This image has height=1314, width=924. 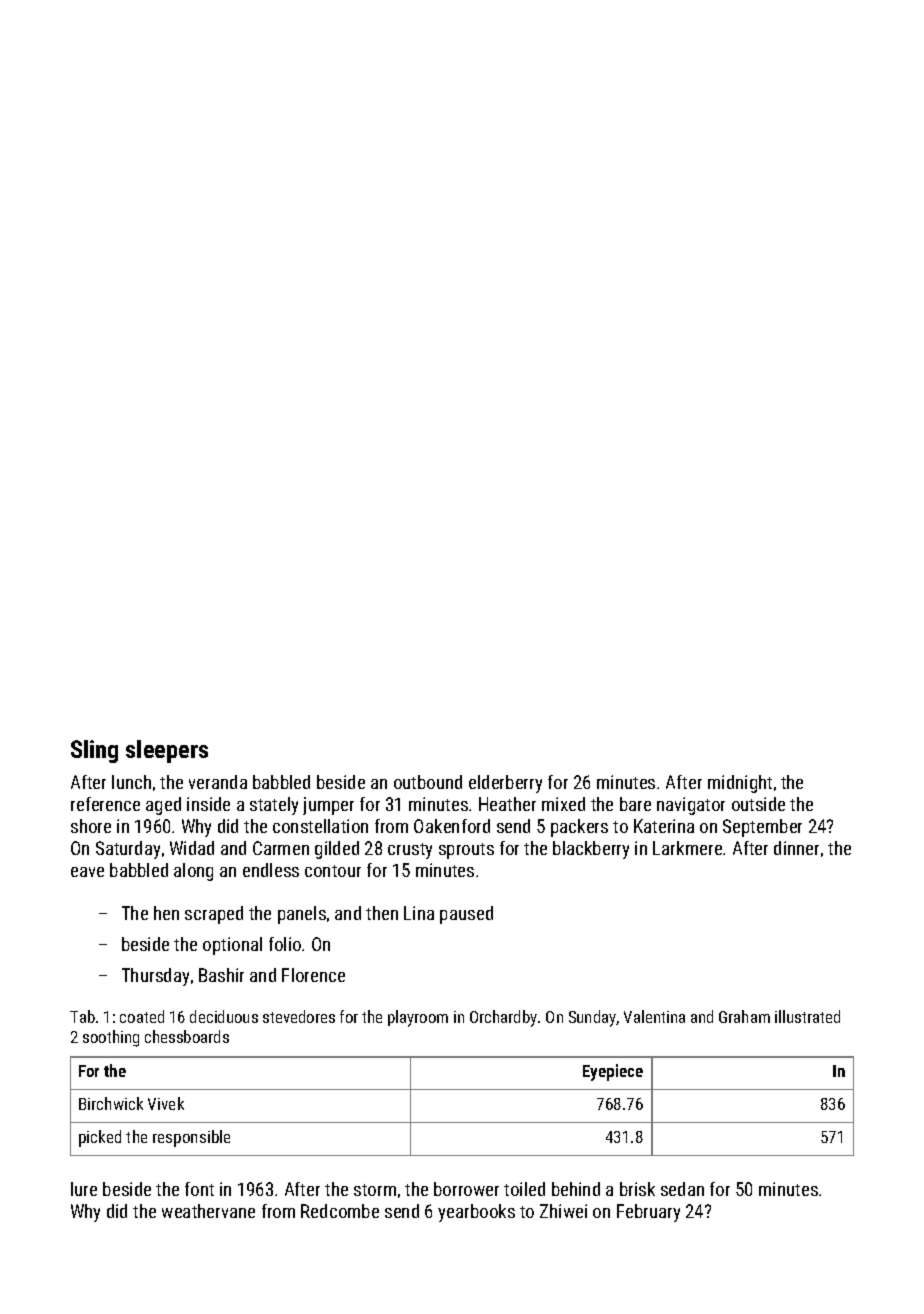 What do you see at coordinates (218, 782) in the image?
I see `veranda` at bounding box center [218, 782].
